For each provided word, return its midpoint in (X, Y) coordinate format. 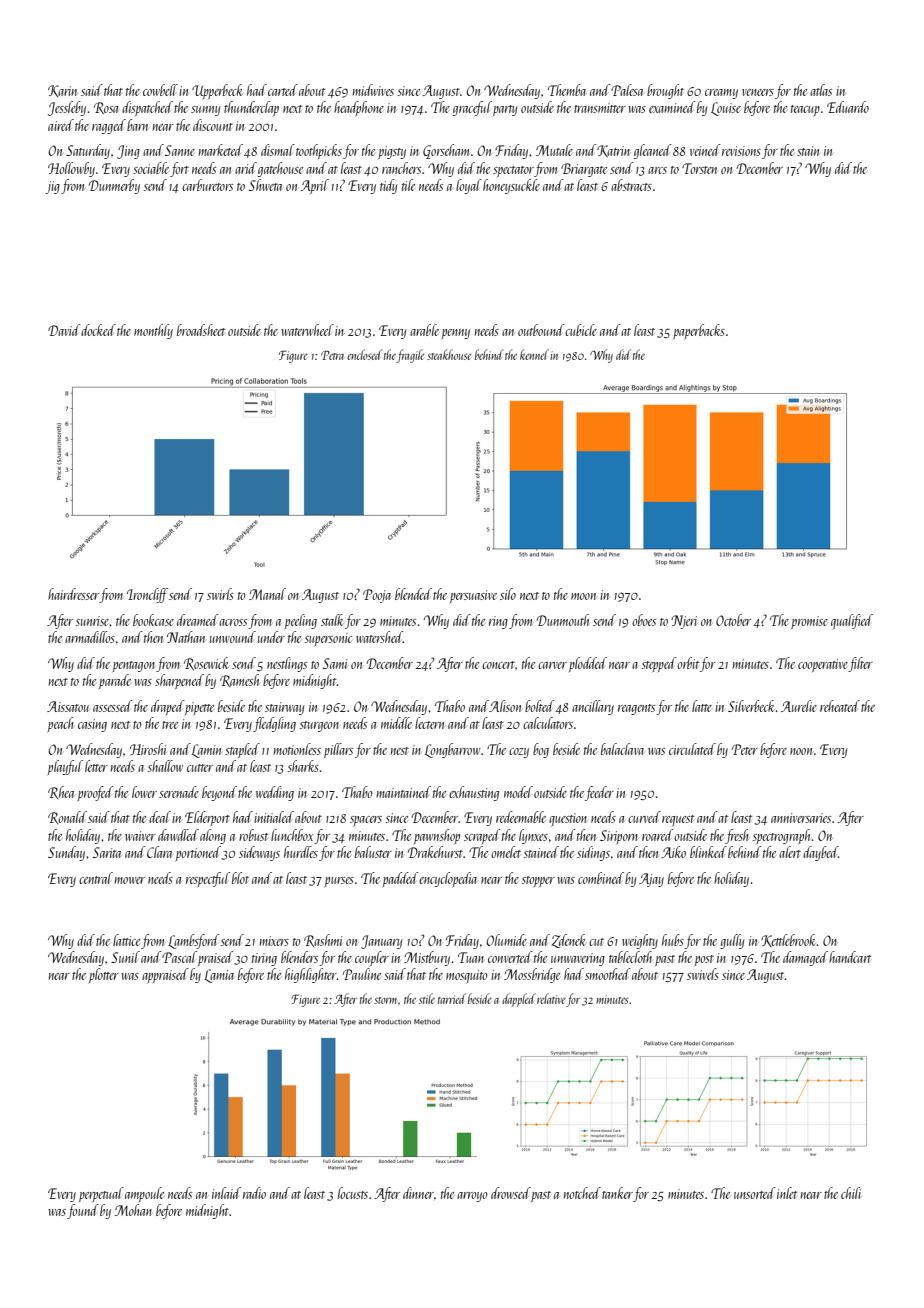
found (83, 1211)
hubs (673, 940)
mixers (274, 941)
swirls (220, 594)
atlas (821, 90)
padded (400, 879)
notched (582, 1193)
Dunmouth (563, 620)
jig (52, 187)
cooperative (823, 665)
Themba (567, 90)
